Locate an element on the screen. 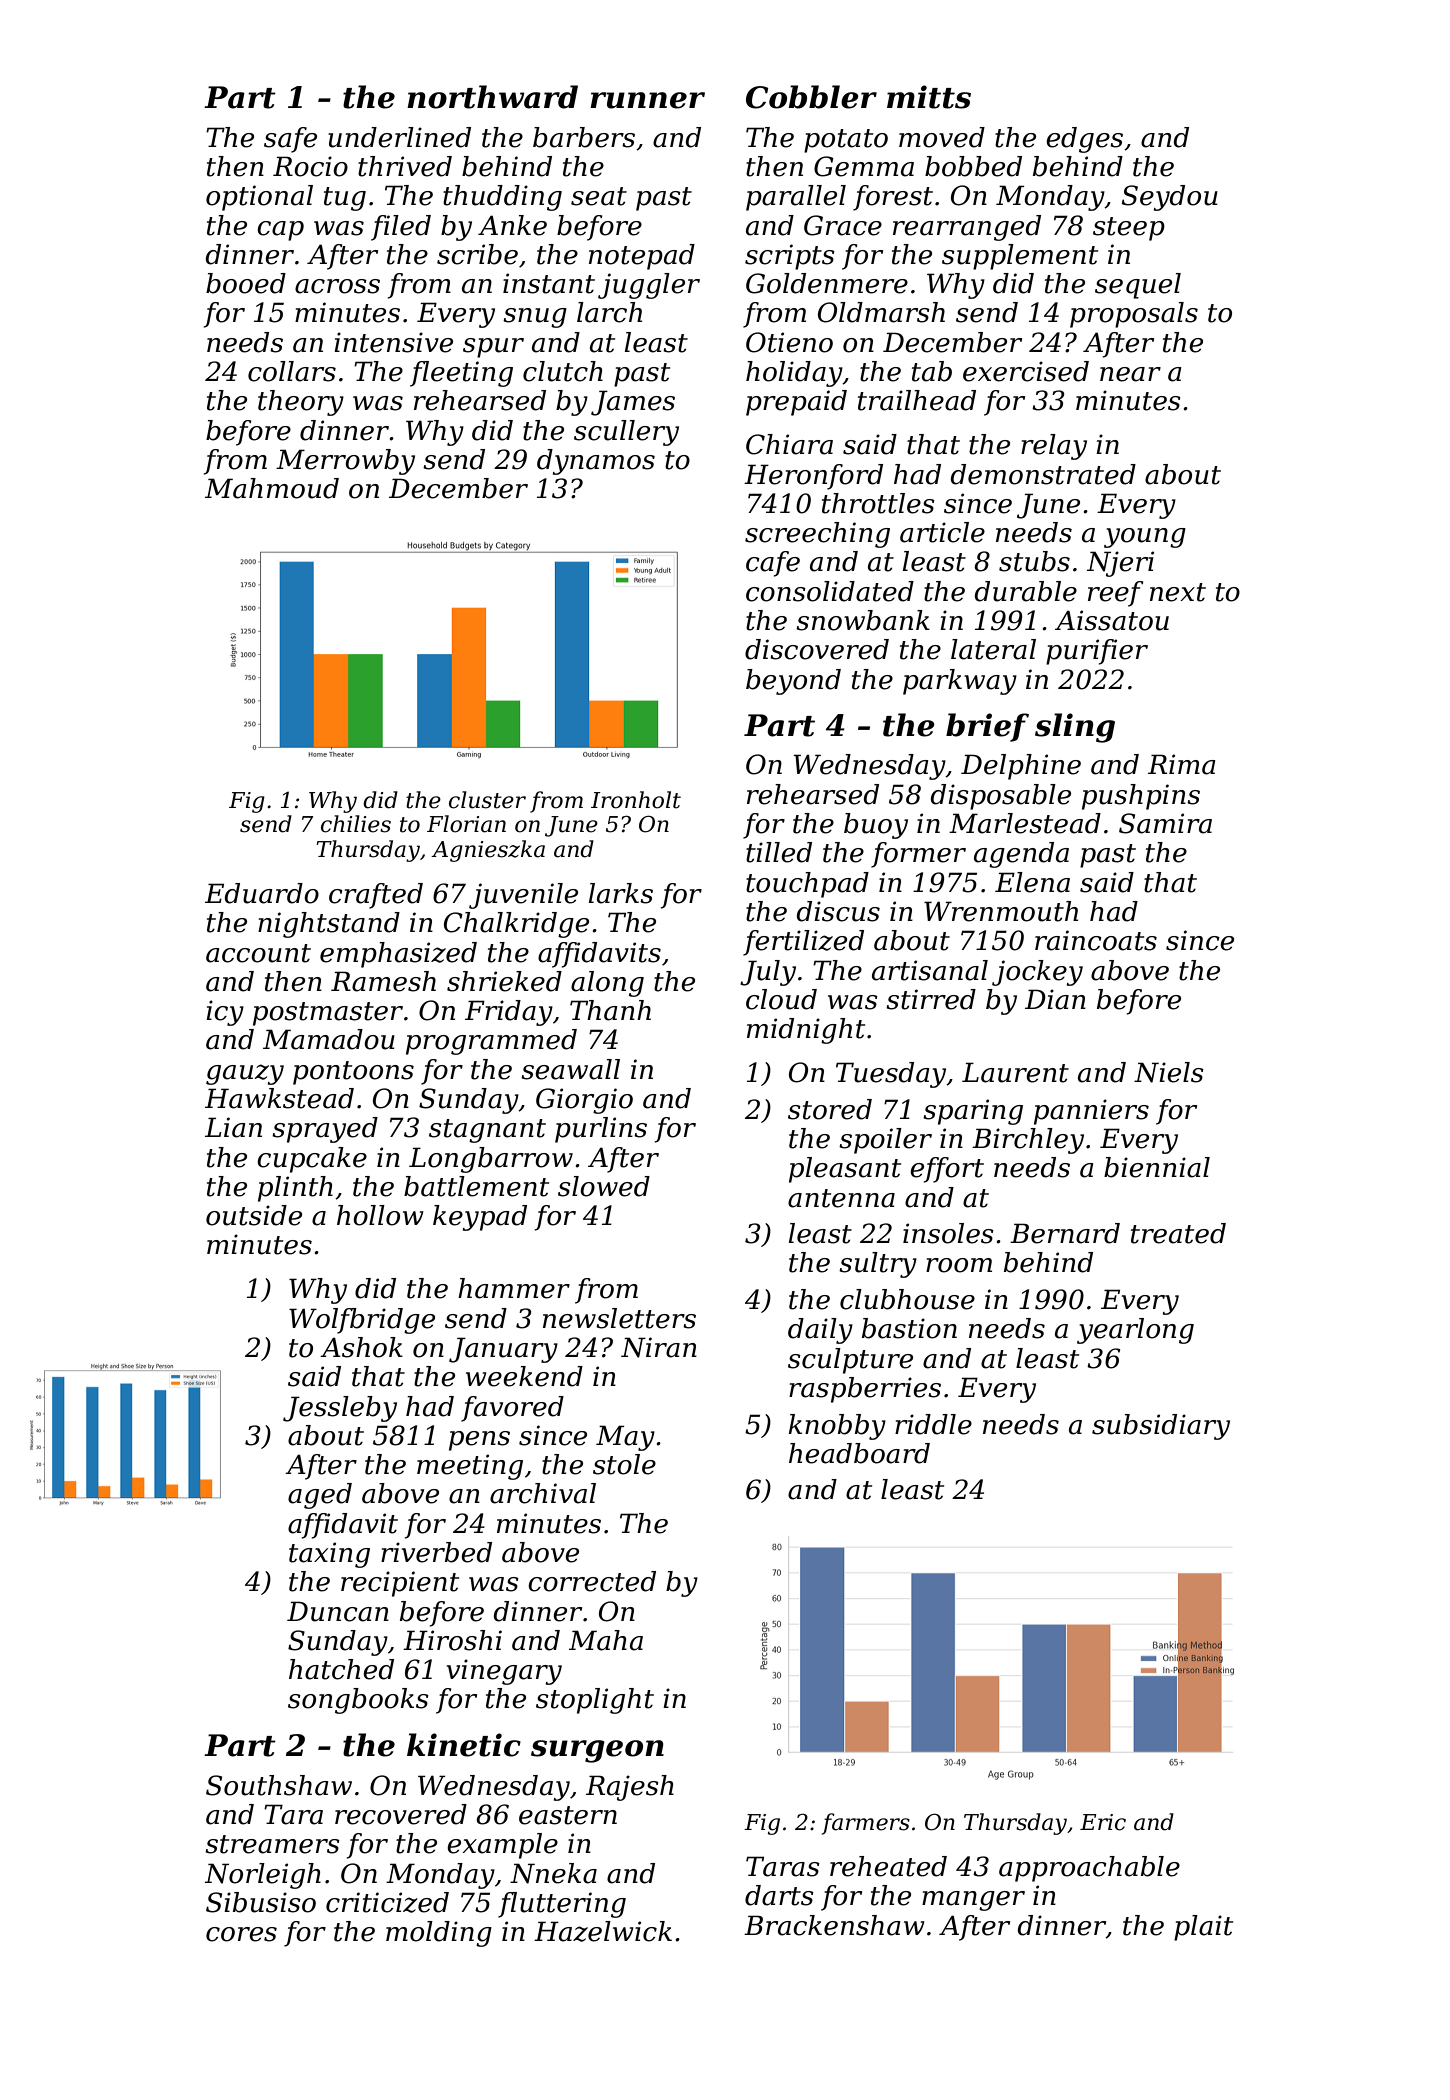 Image resolution: width=1450 pixels, height=2100 pixels. Bernard is located at coordinates (1065, 1233).
